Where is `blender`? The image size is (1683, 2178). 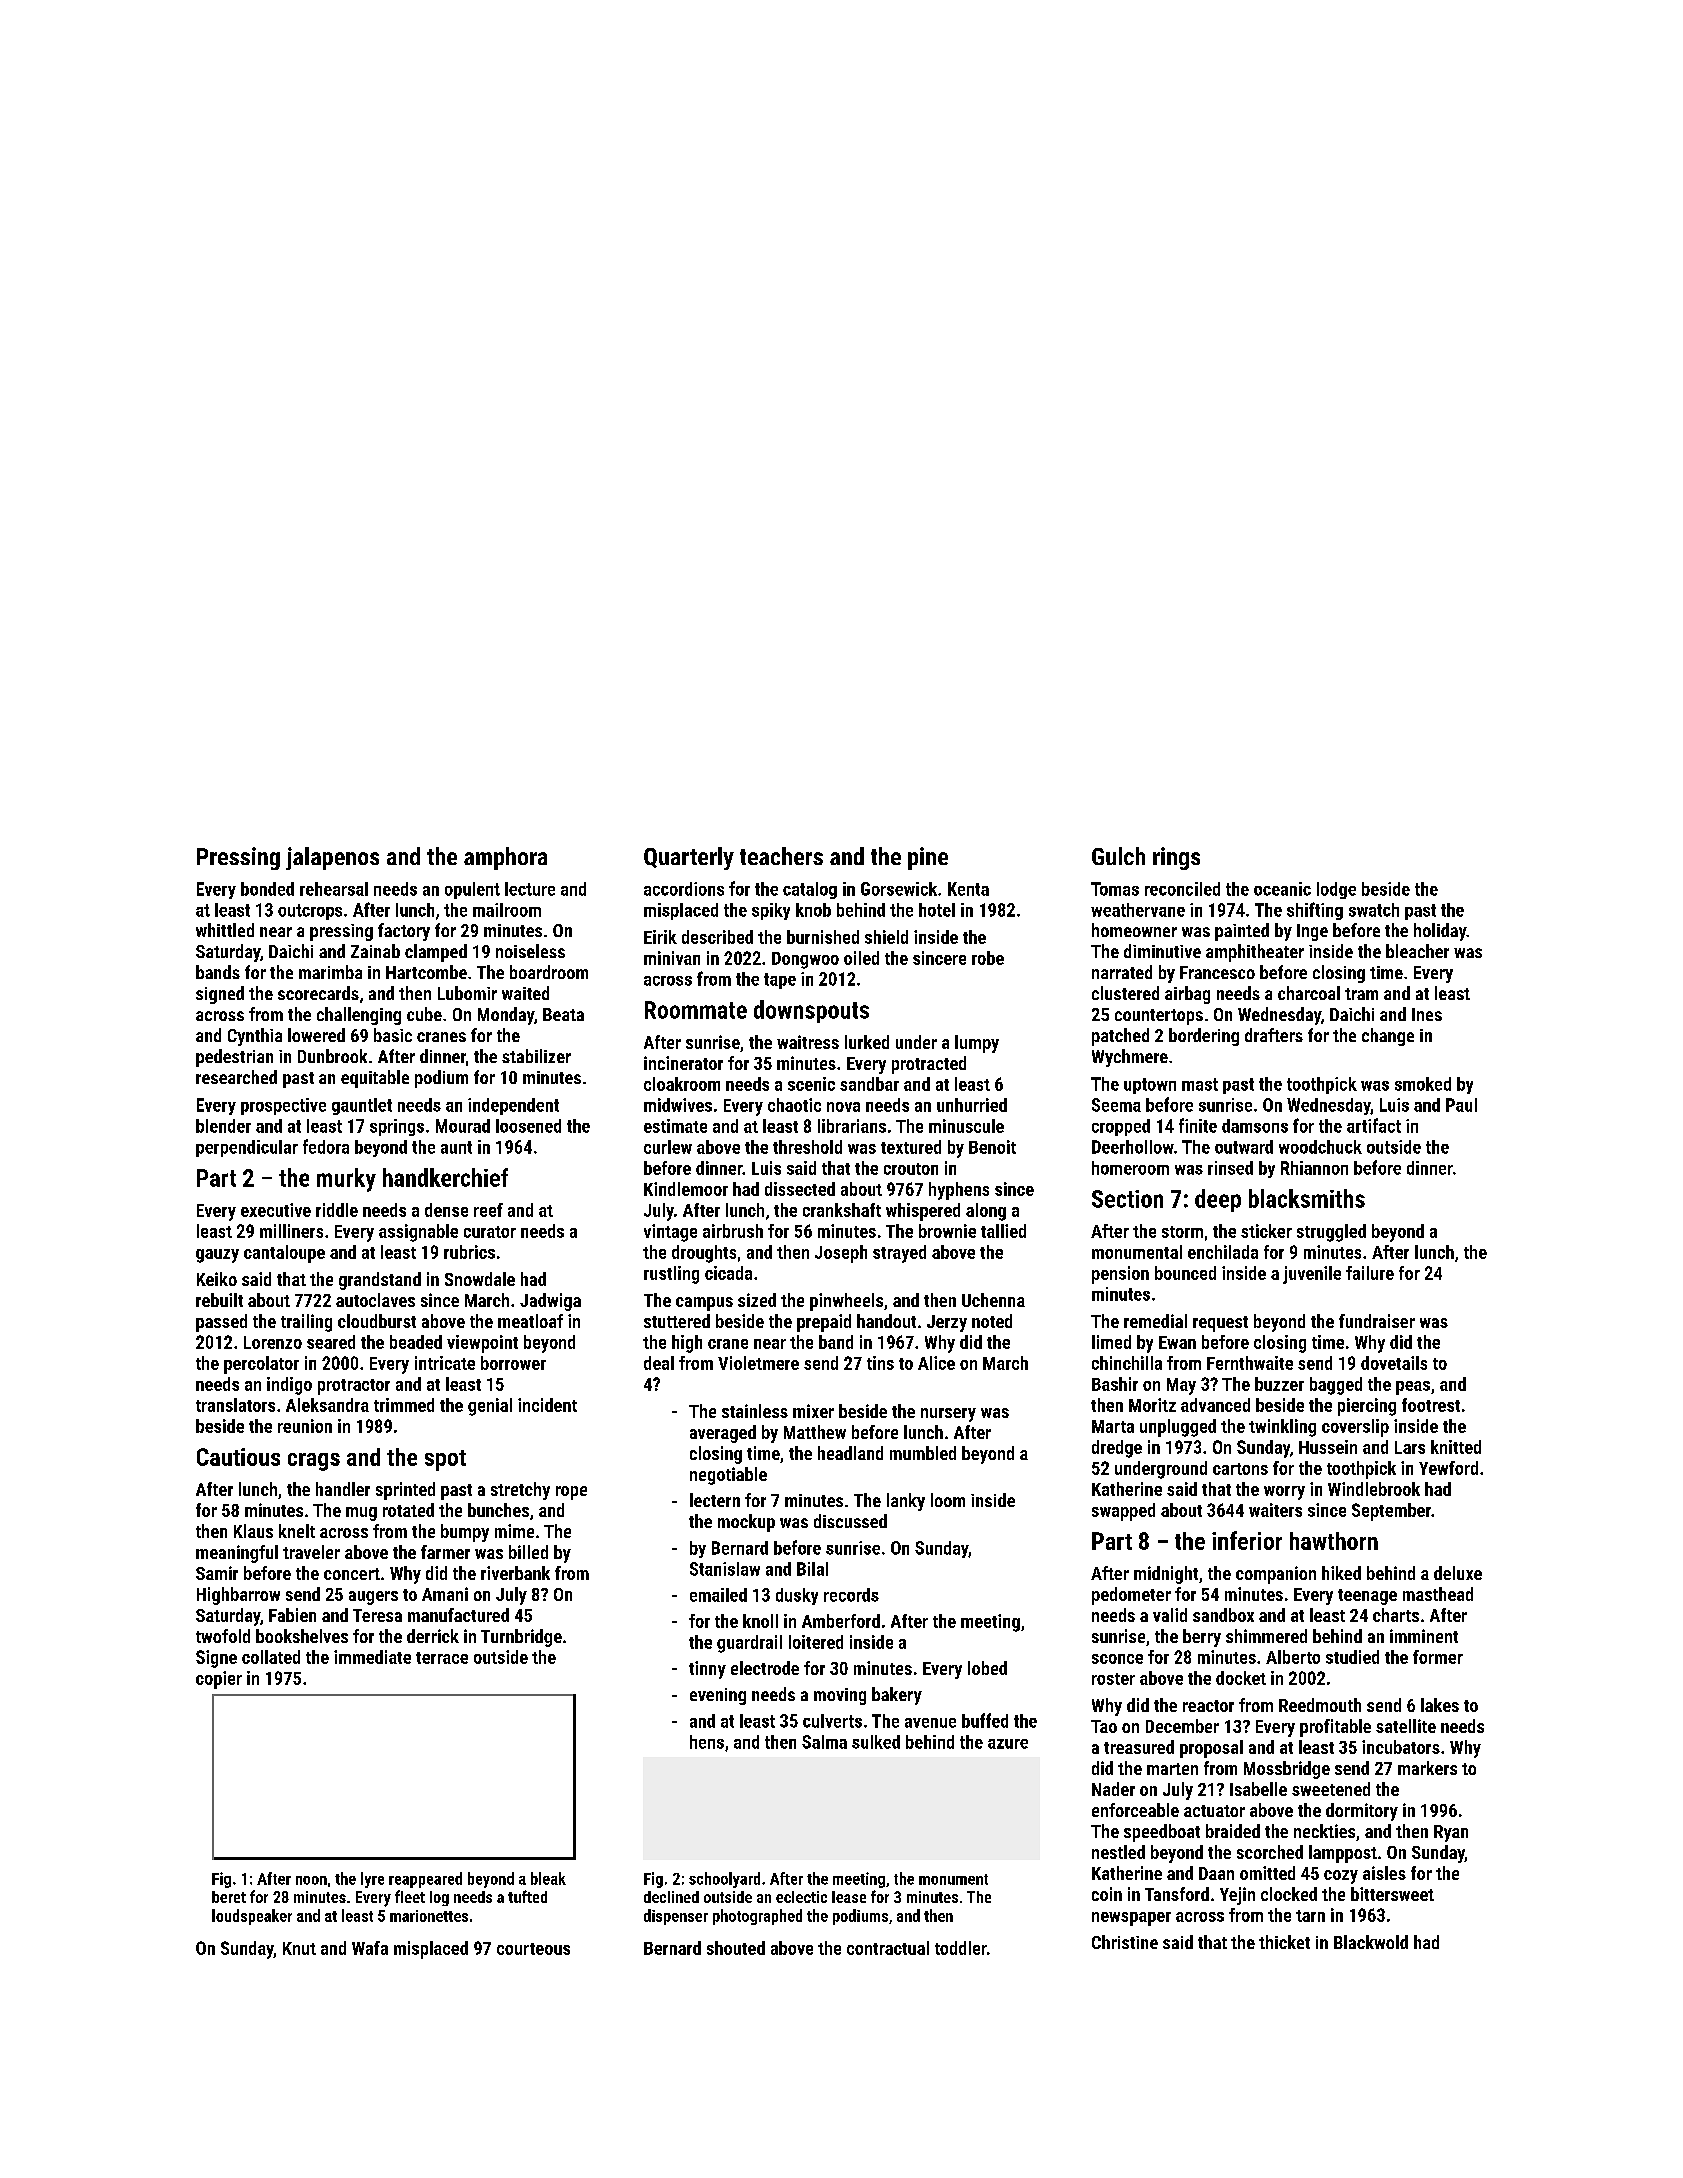
blender is located at coordinates (223, 1126).
